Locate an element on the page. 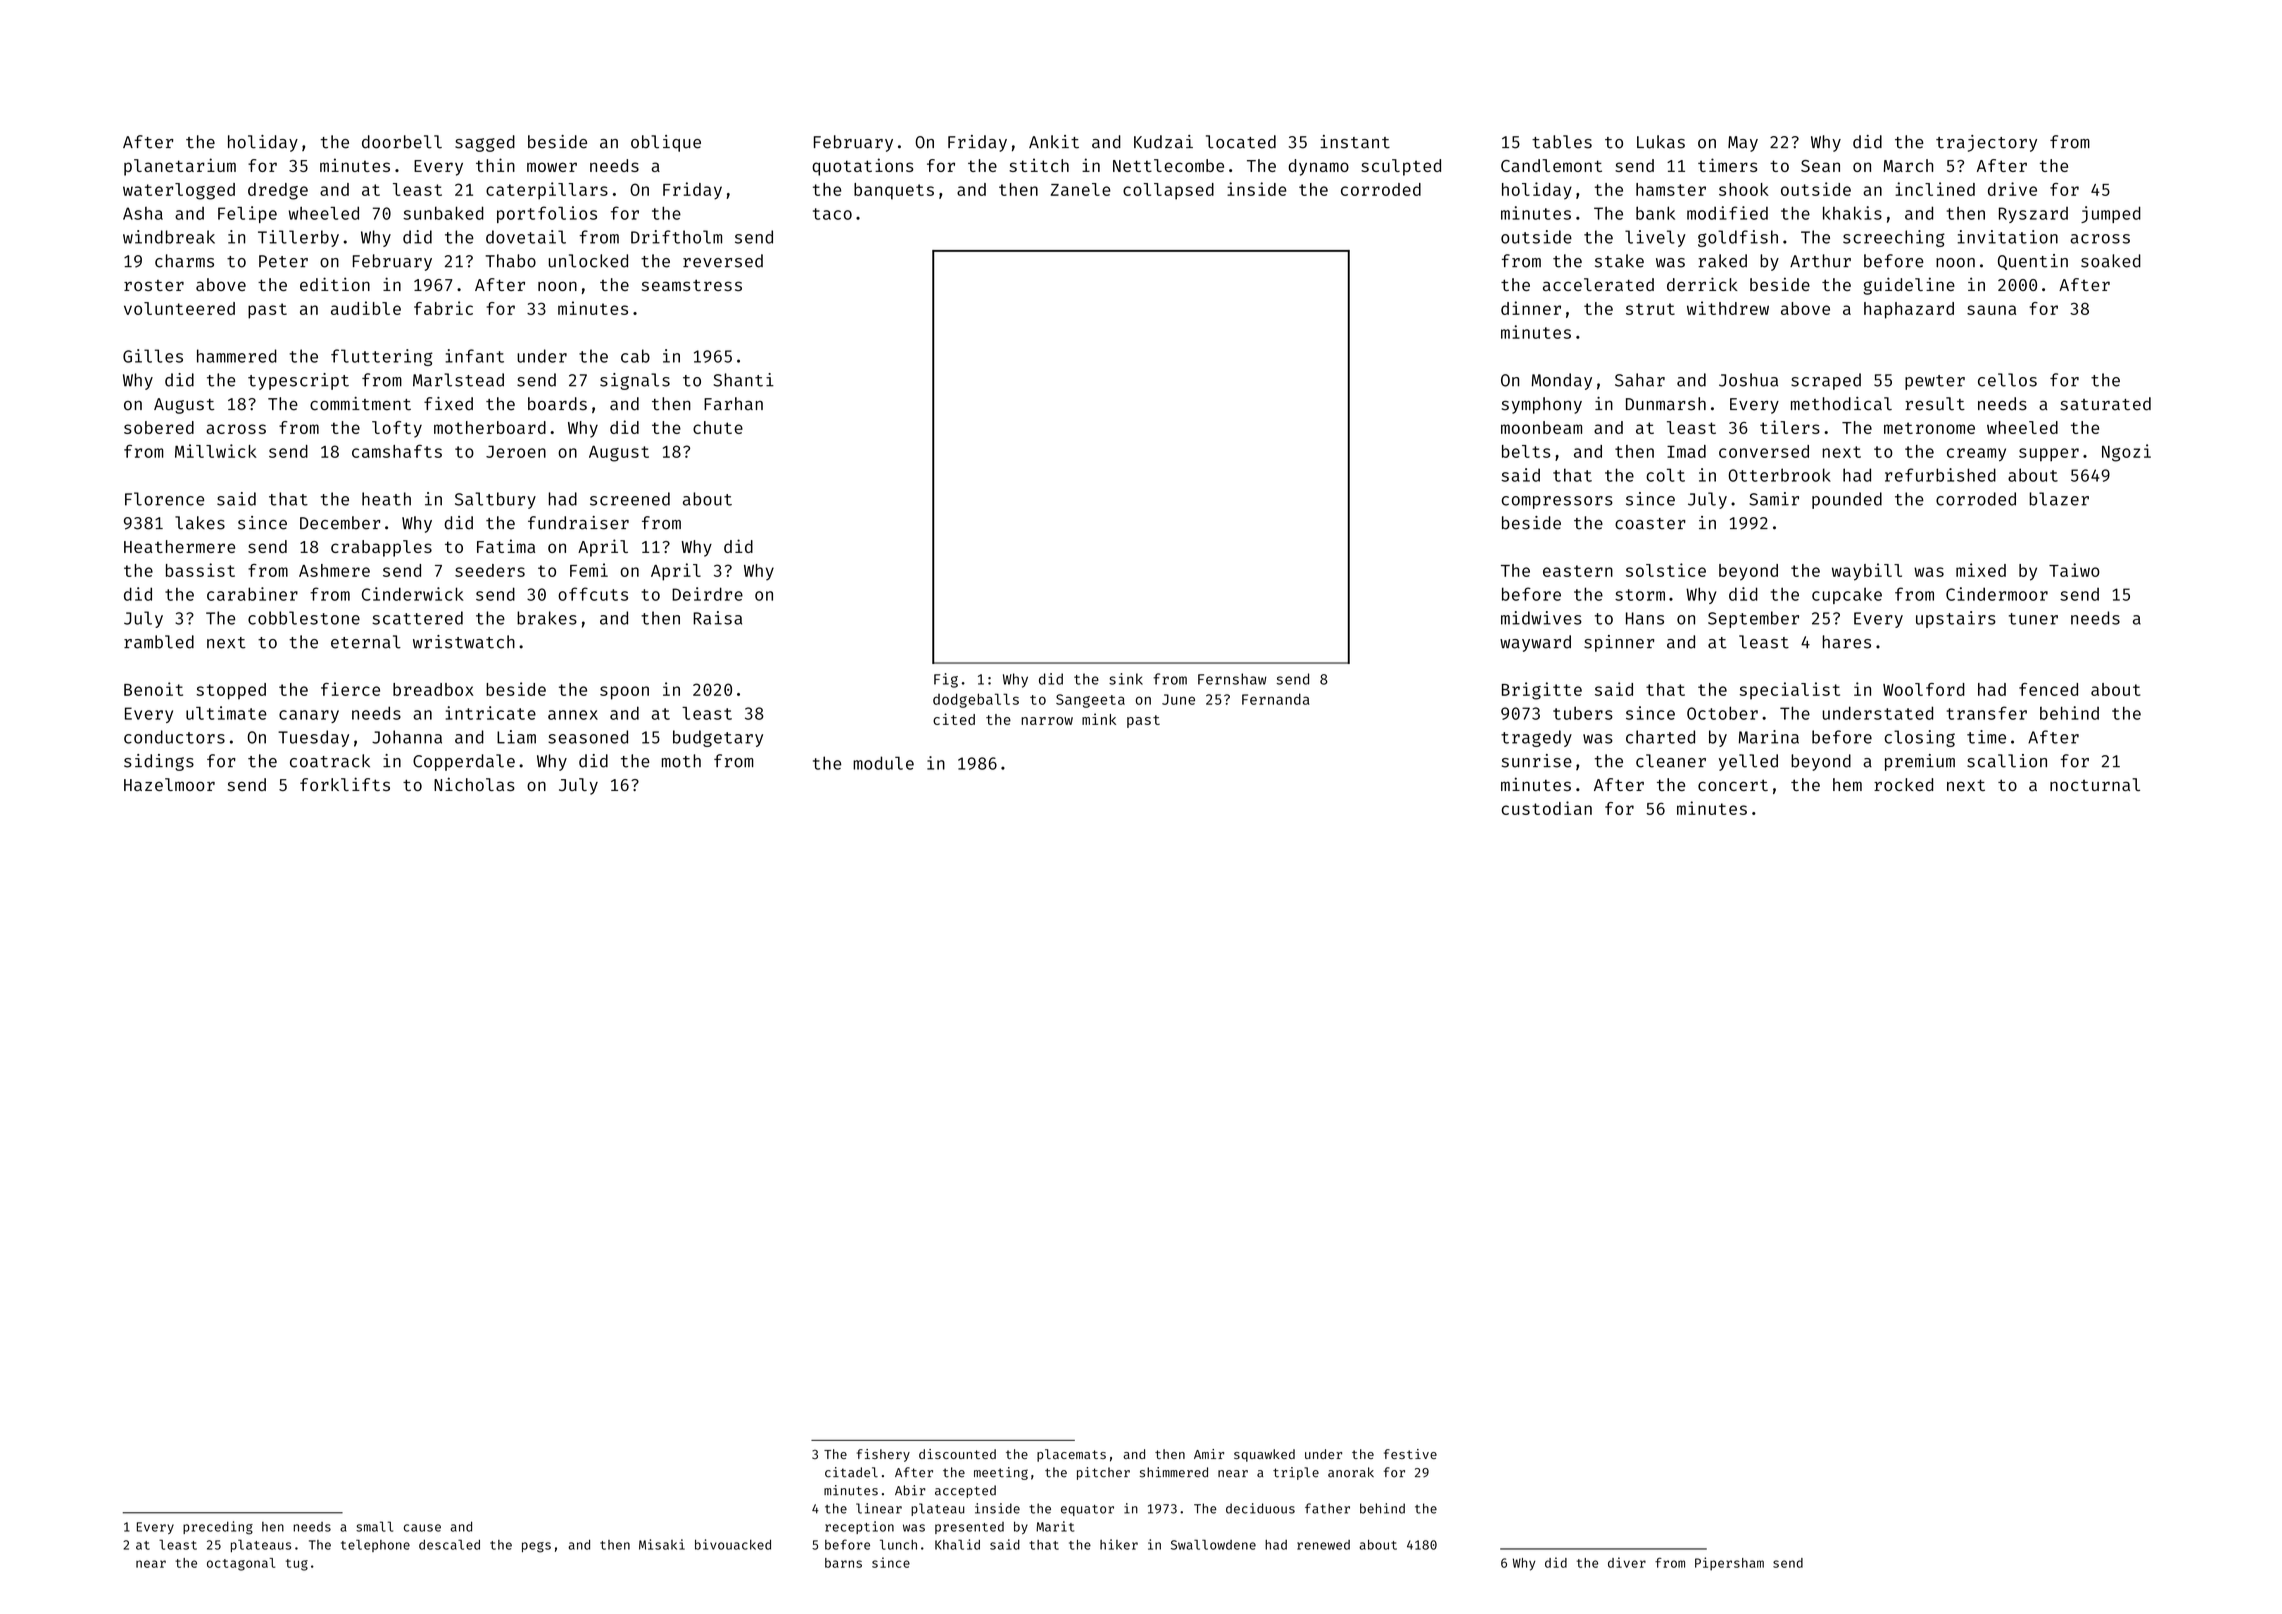  Hazelmoor is located at coordinates (169, 784).
